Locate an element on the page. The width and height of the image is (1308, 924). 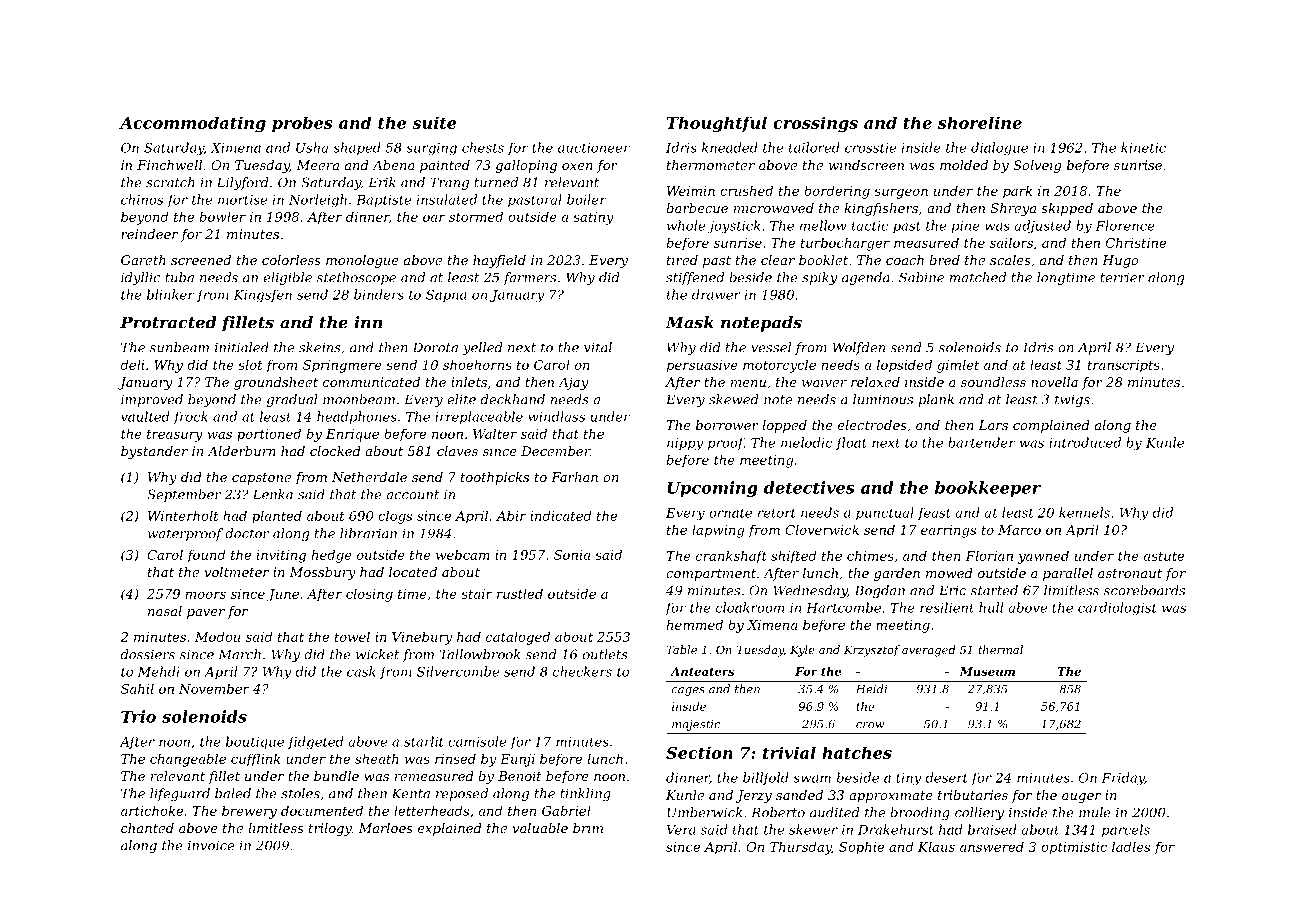
hedge is located at coordinates (332, 556).
